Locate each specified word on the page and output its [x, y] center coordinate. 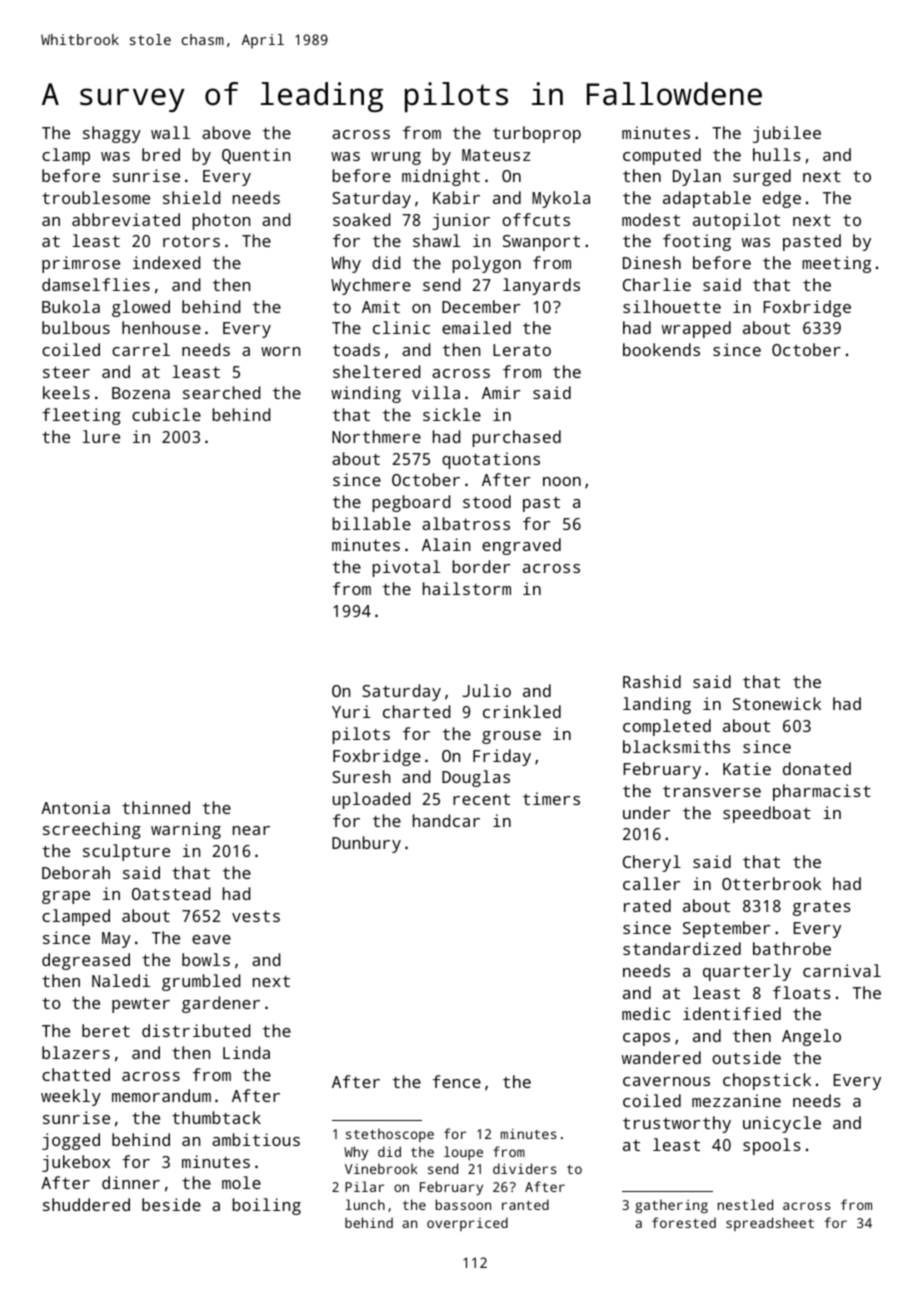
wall [170, 132]
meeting [836, 264]
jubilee [787, 134]
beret [106, 1030]
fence [457, 1081]
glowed [141, 308]
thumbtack [216, 1117]
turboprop [537, 134]
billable [372, 523]
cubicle [166, 414]
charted [416, 711]
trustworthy [677, 1124]
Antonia [75, 807]
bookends [661, 349]
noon [562, 481]
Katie [747, 768]
